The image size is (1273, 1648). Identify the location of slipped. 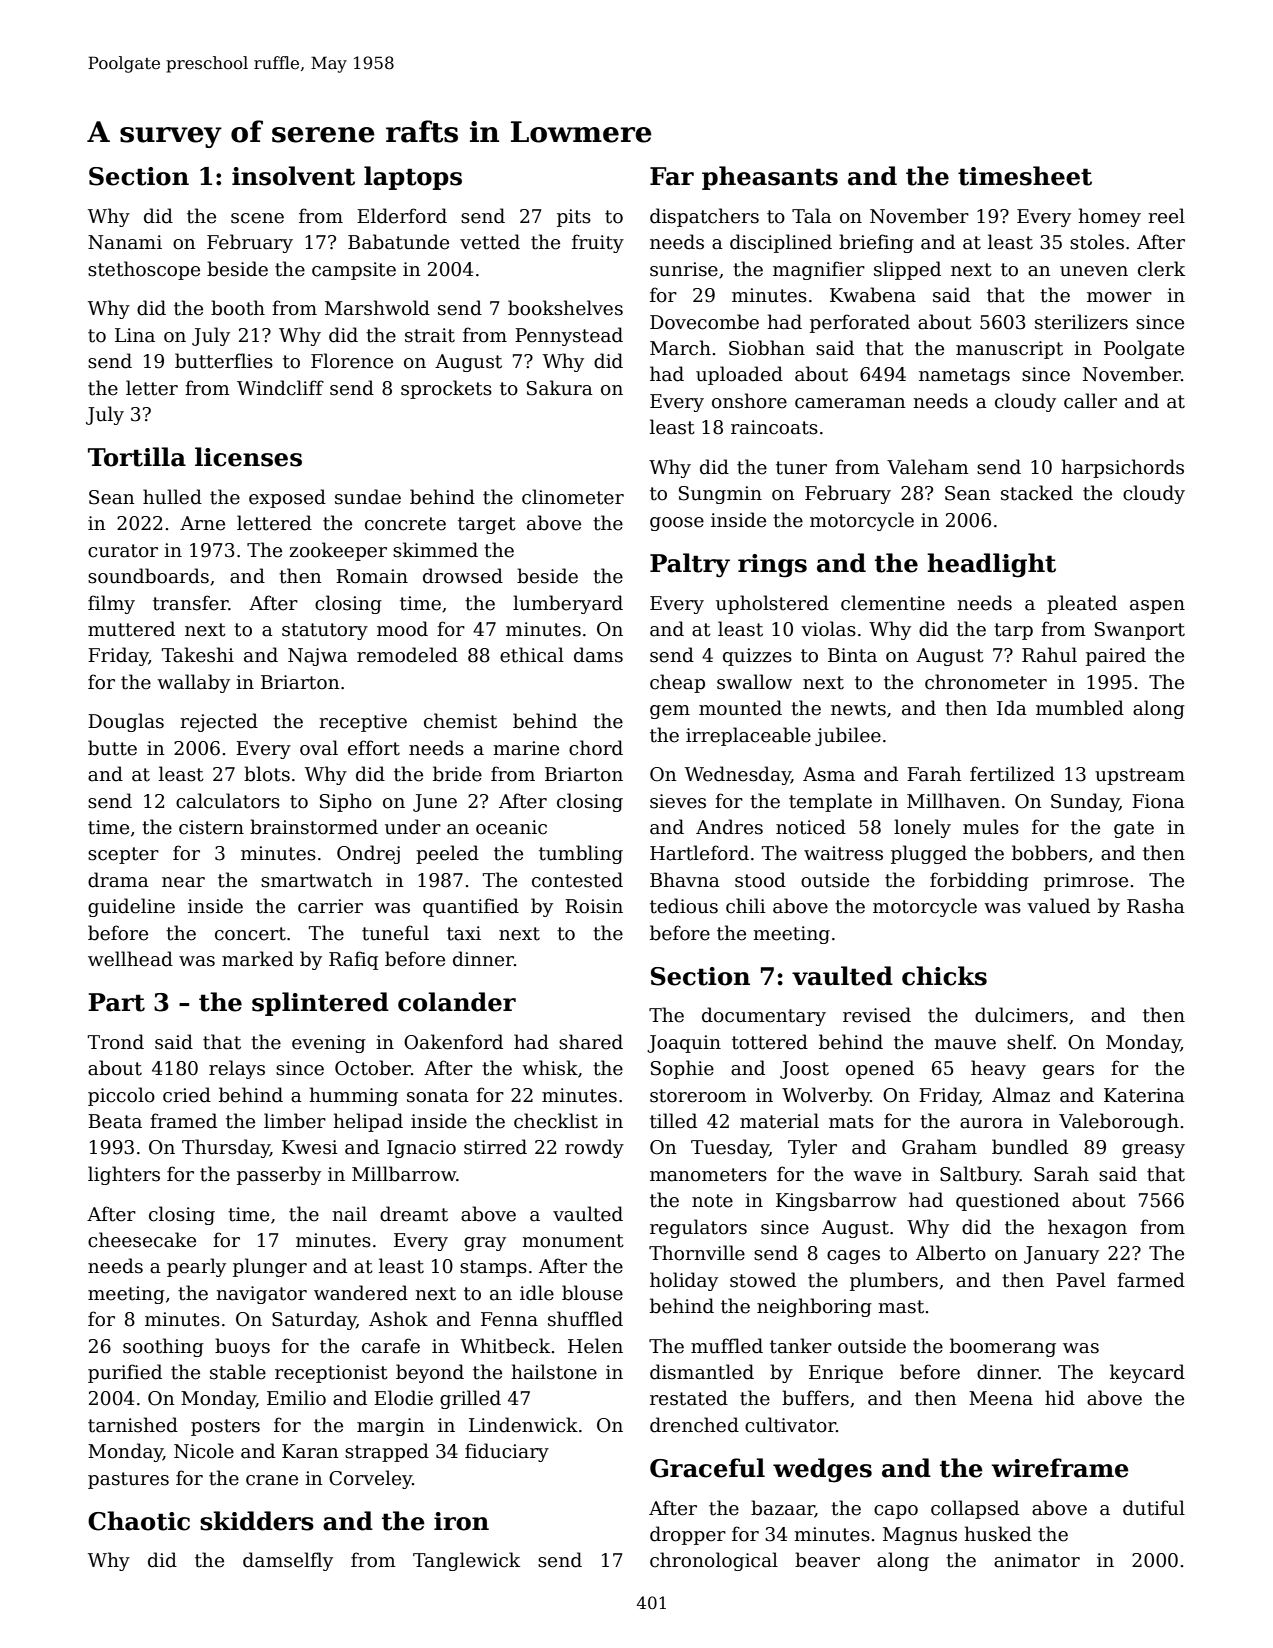
(907, 270).
